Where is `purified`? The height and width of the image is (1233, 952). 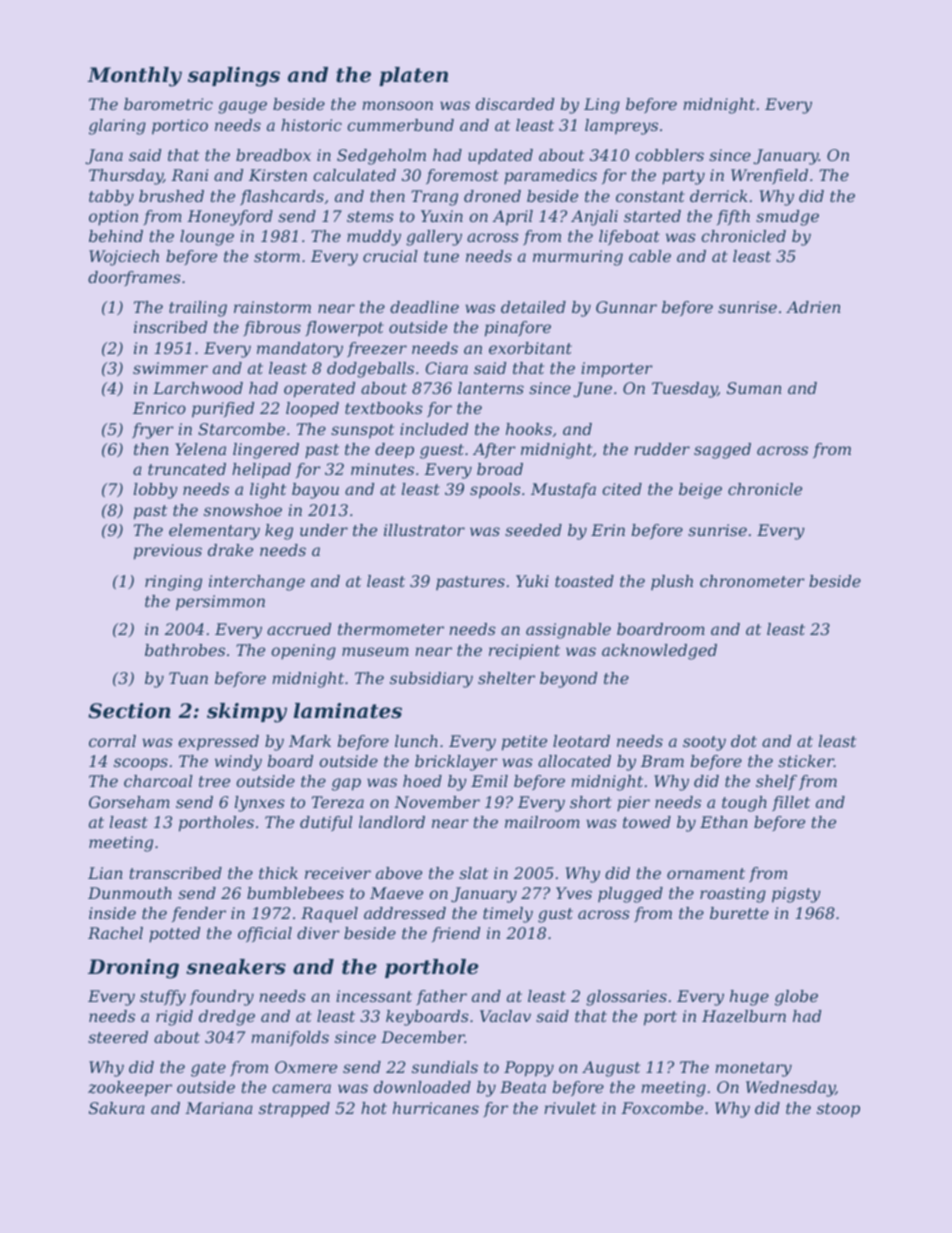 purified is located at coordinates (223, 410).
